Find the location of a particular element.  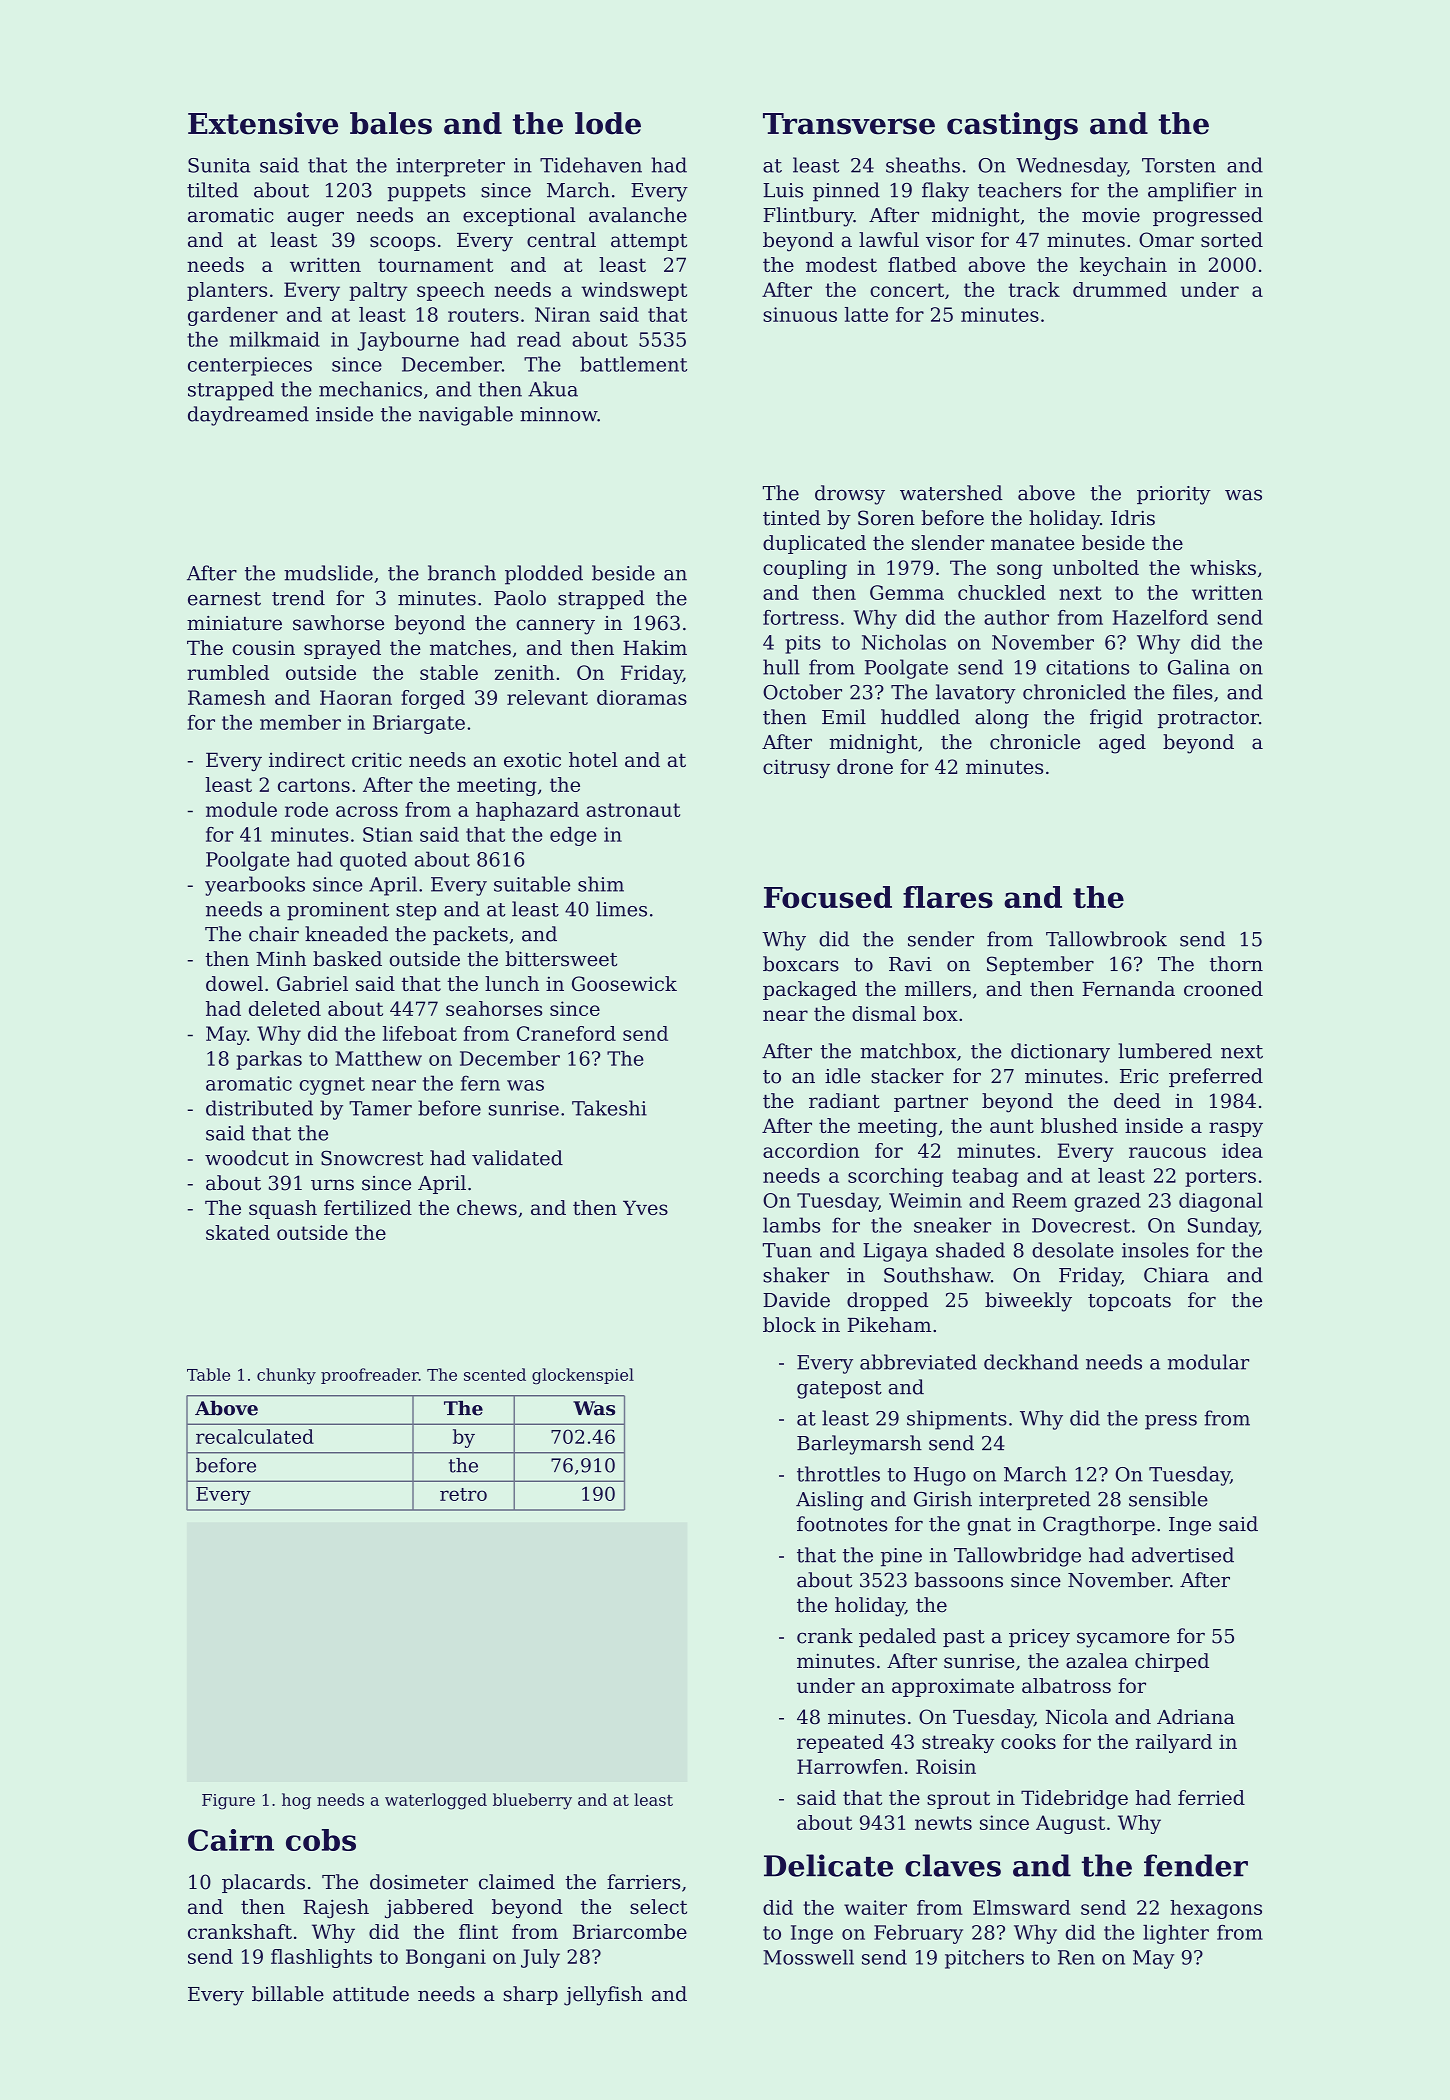

placards is located at coordinates (263, 1883).
